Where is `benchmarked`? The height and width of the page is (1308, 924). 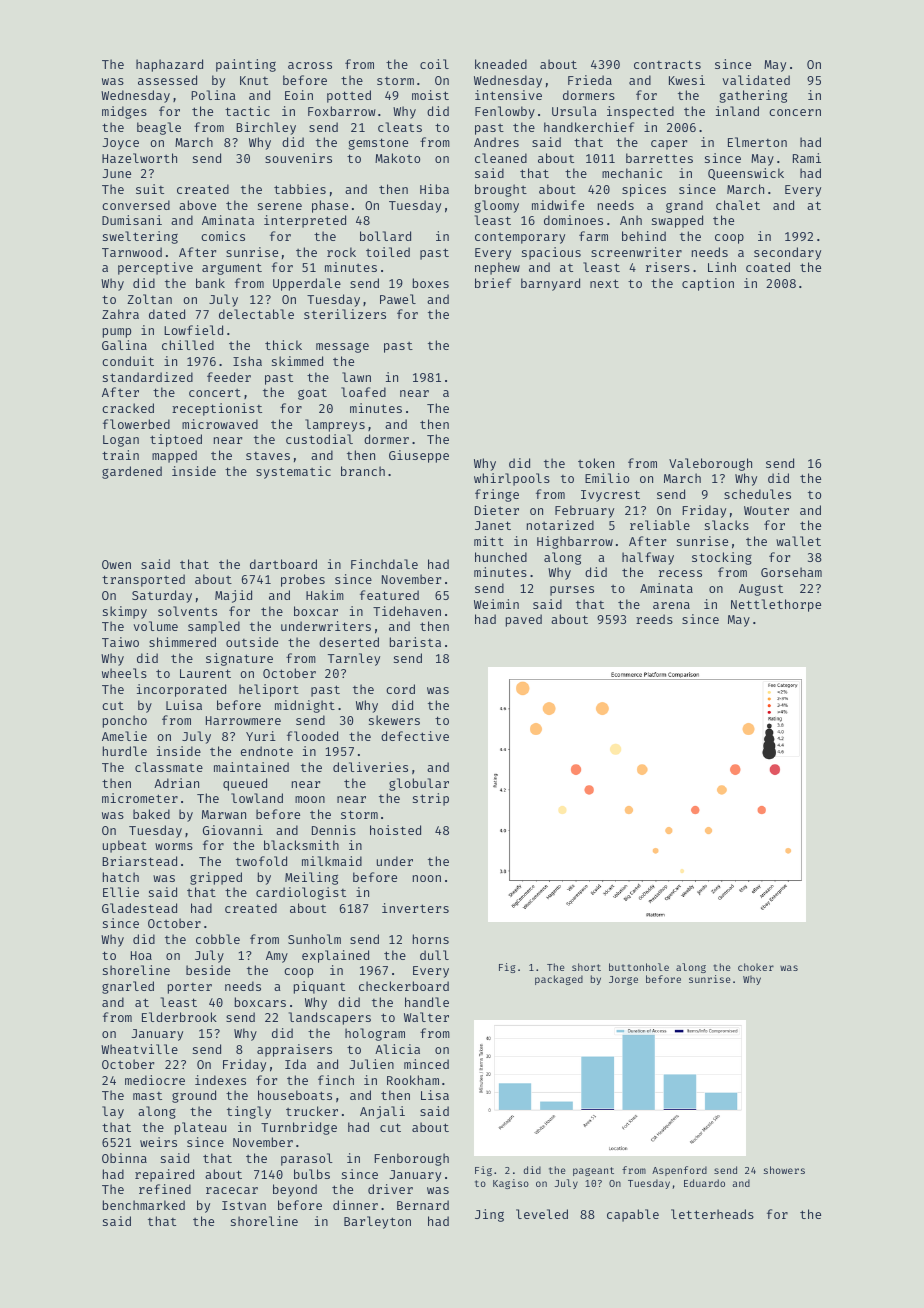 benchmarked is located at coordinates (144, 1205).
